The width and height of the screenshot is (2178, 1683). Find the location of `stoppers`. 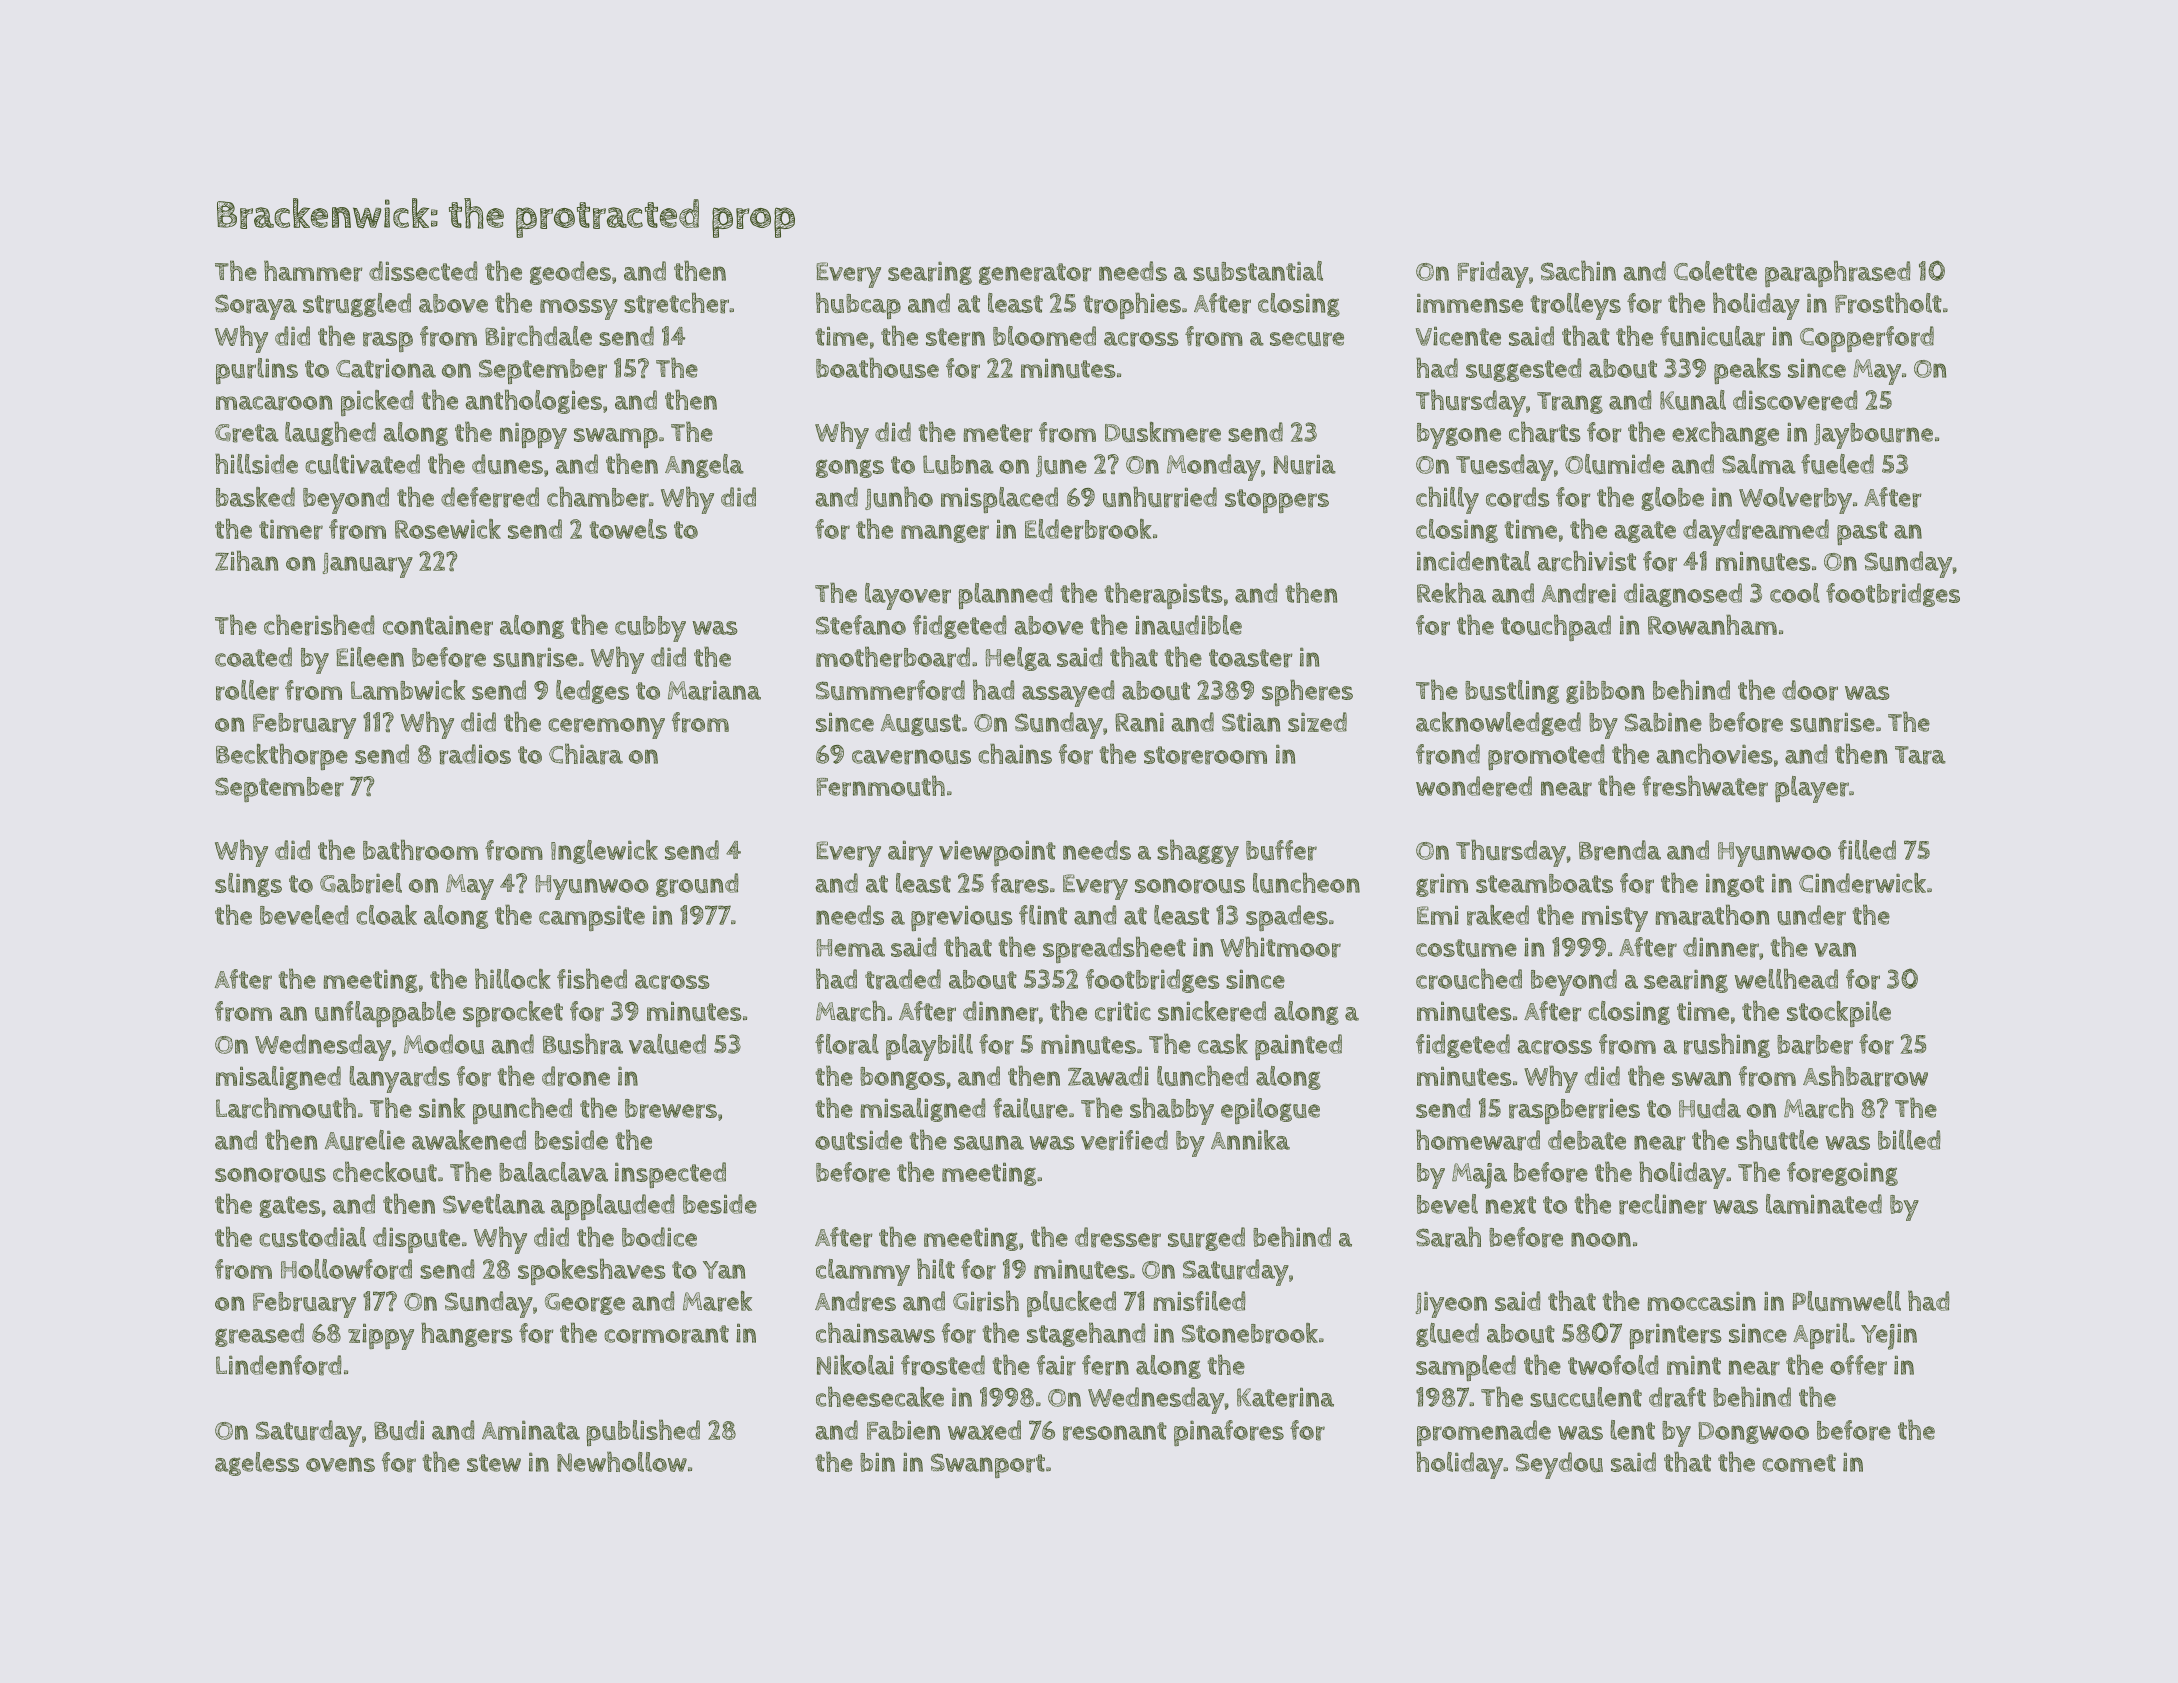

stoppers is located at coordinates (1277, 501).
